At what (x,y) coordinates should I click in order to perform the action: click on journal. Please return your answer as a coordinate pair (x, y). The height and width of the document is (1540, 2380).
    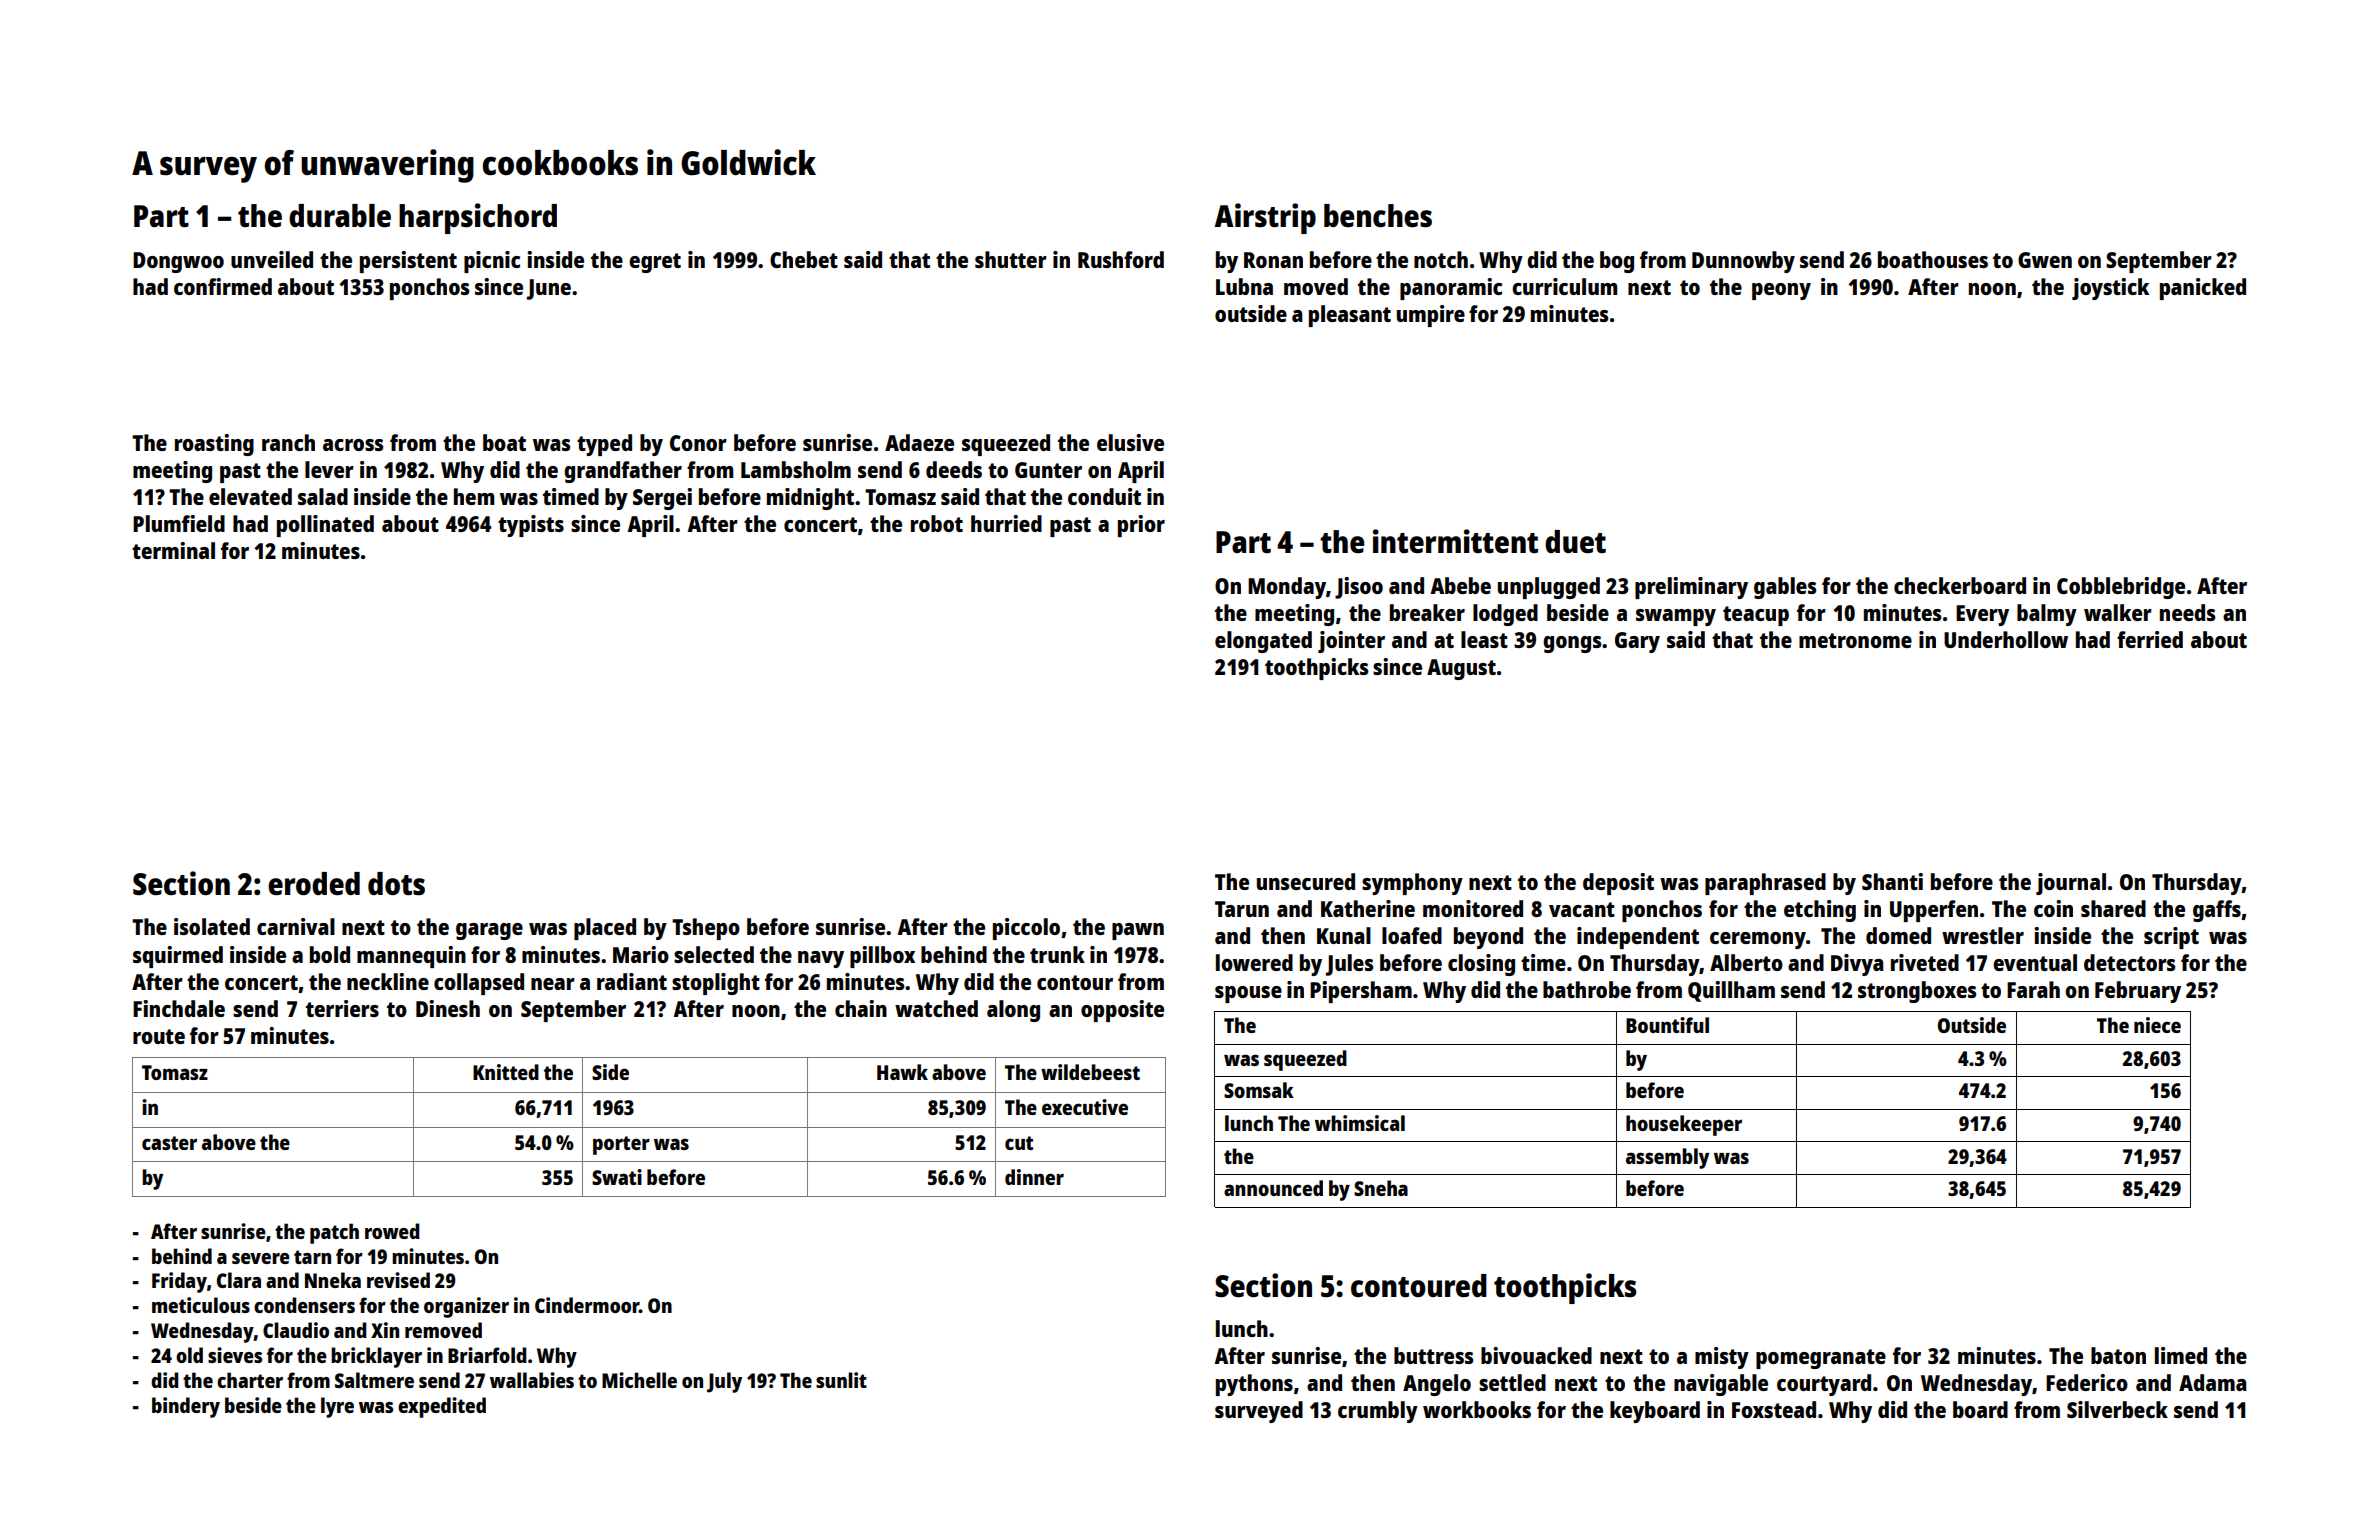
    Looking at the image, I should click on (2071, 884).
